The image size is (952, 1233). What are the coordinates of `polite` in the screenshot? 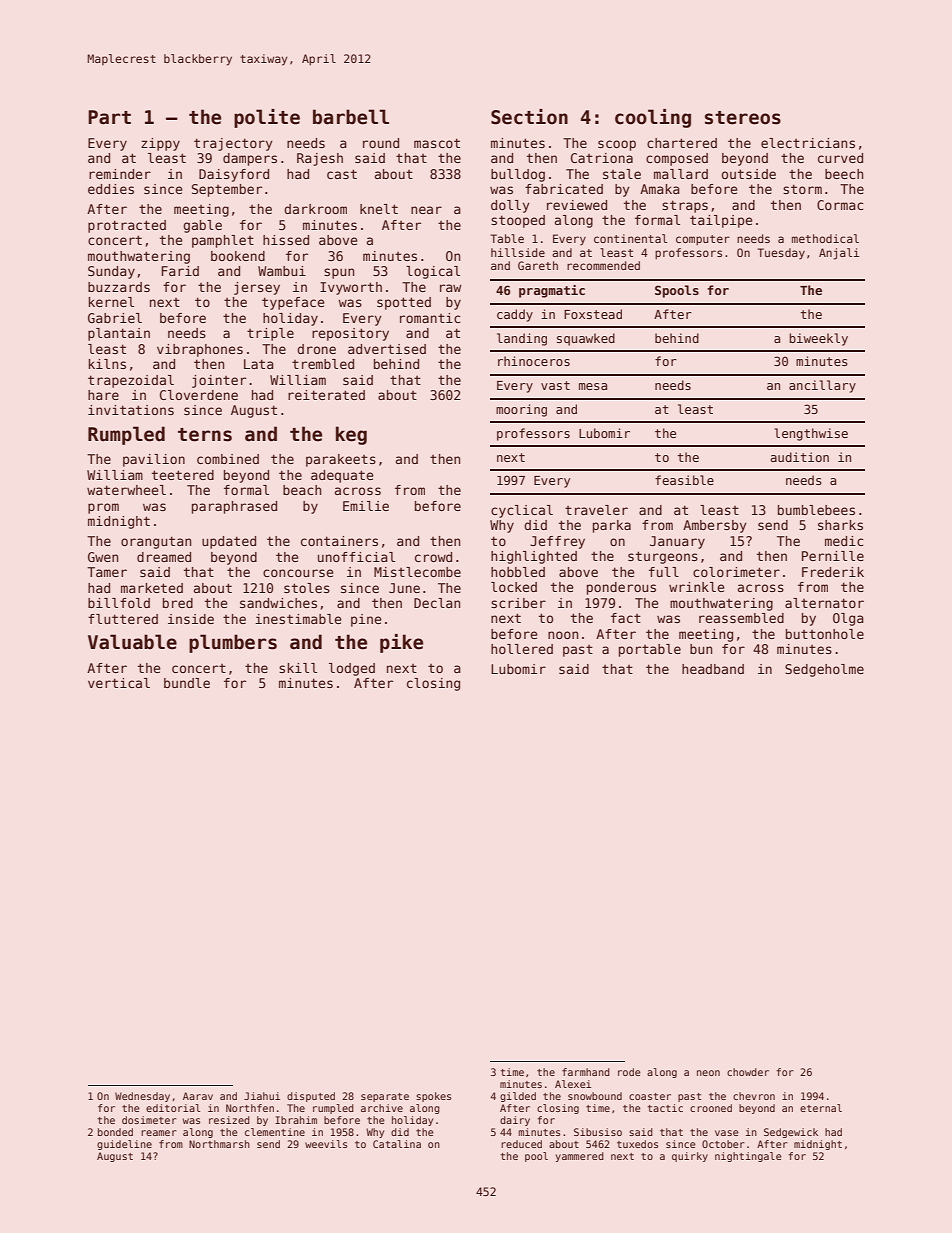 It's located at (267, 118).
